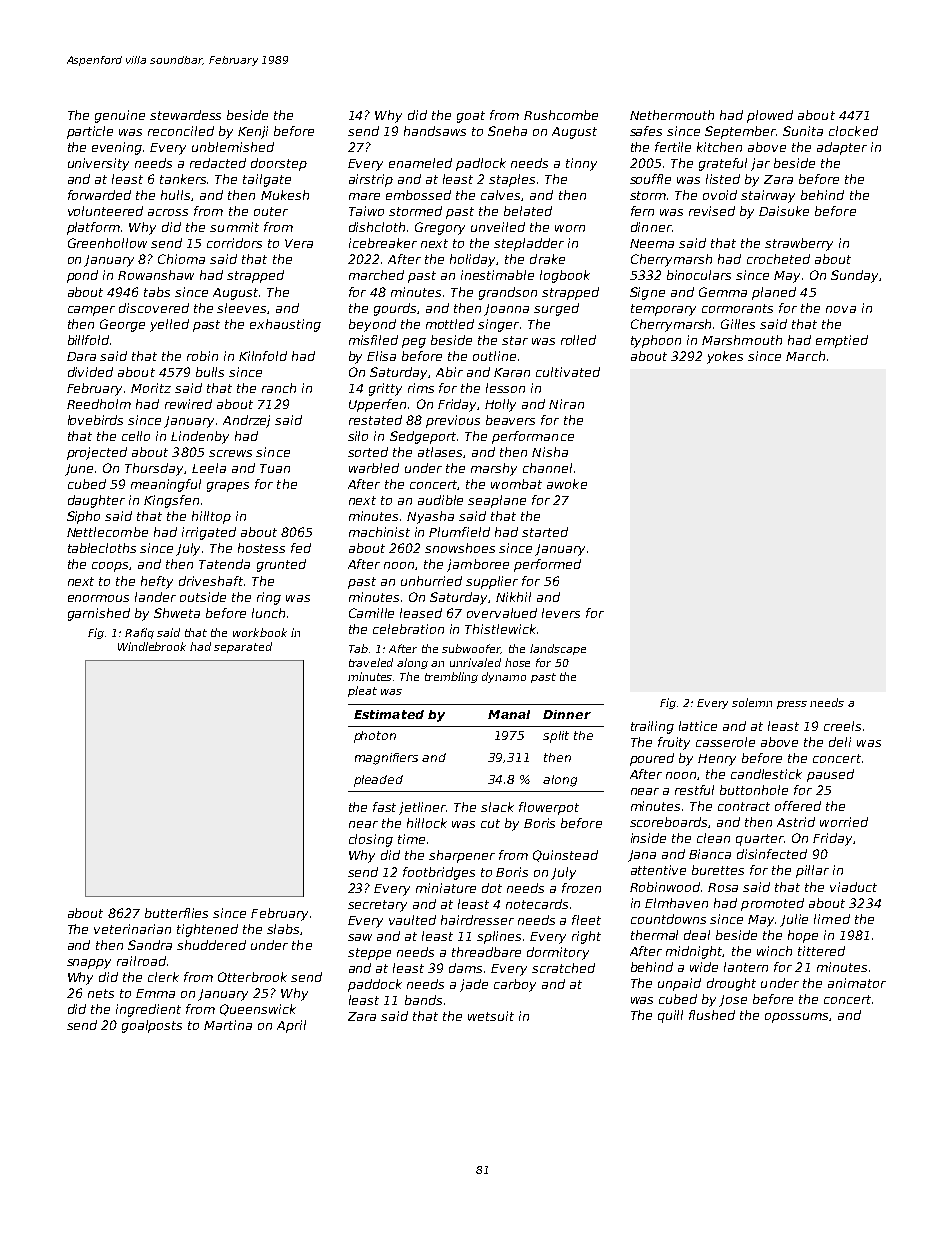 The image size is (952, 1233). What do you see at coordinates (371, 840) in the document?
I see `closing` at bounding box center [371, 840].
